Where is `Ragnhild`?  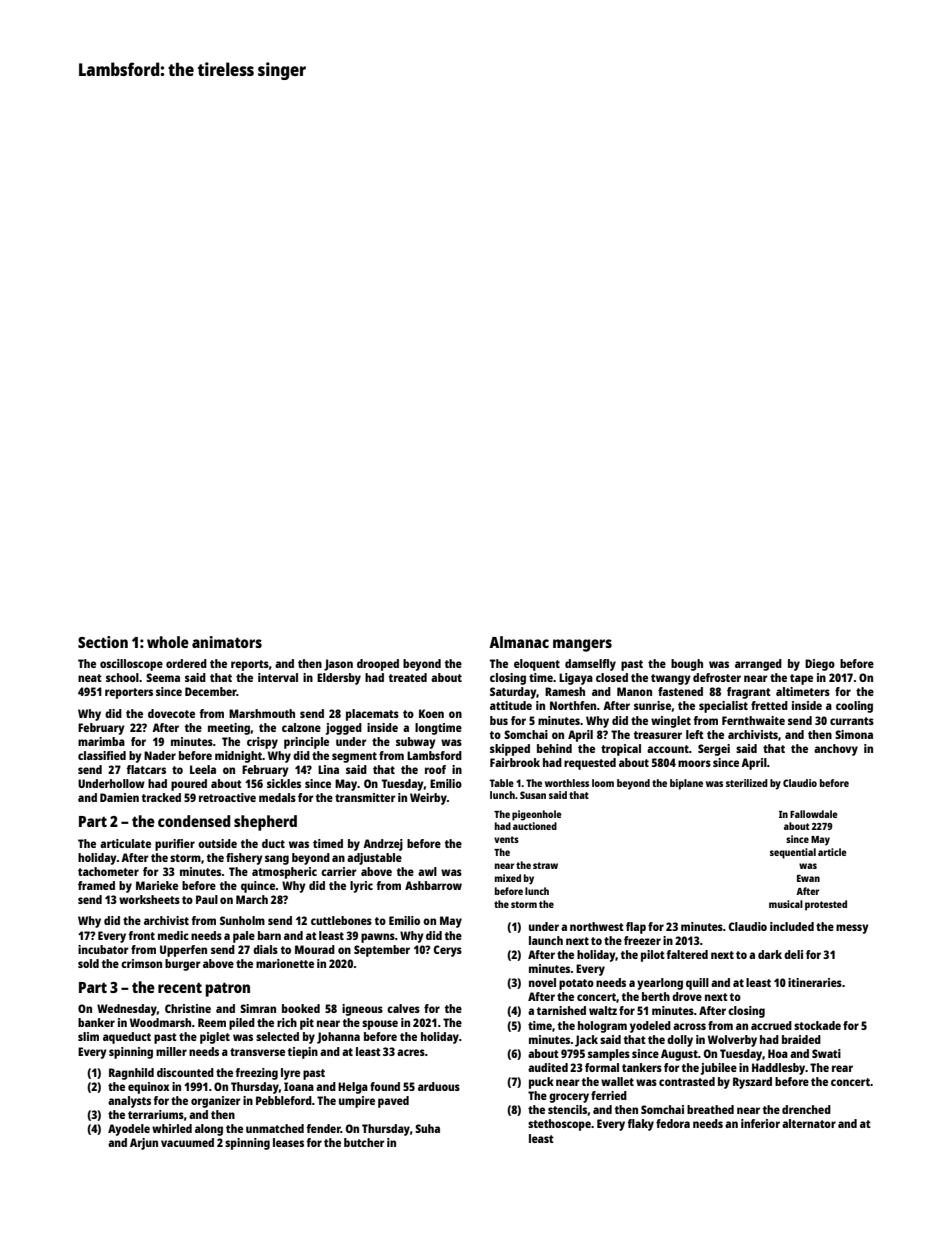
Ragnhild is located at coordinates (131, 1074).
